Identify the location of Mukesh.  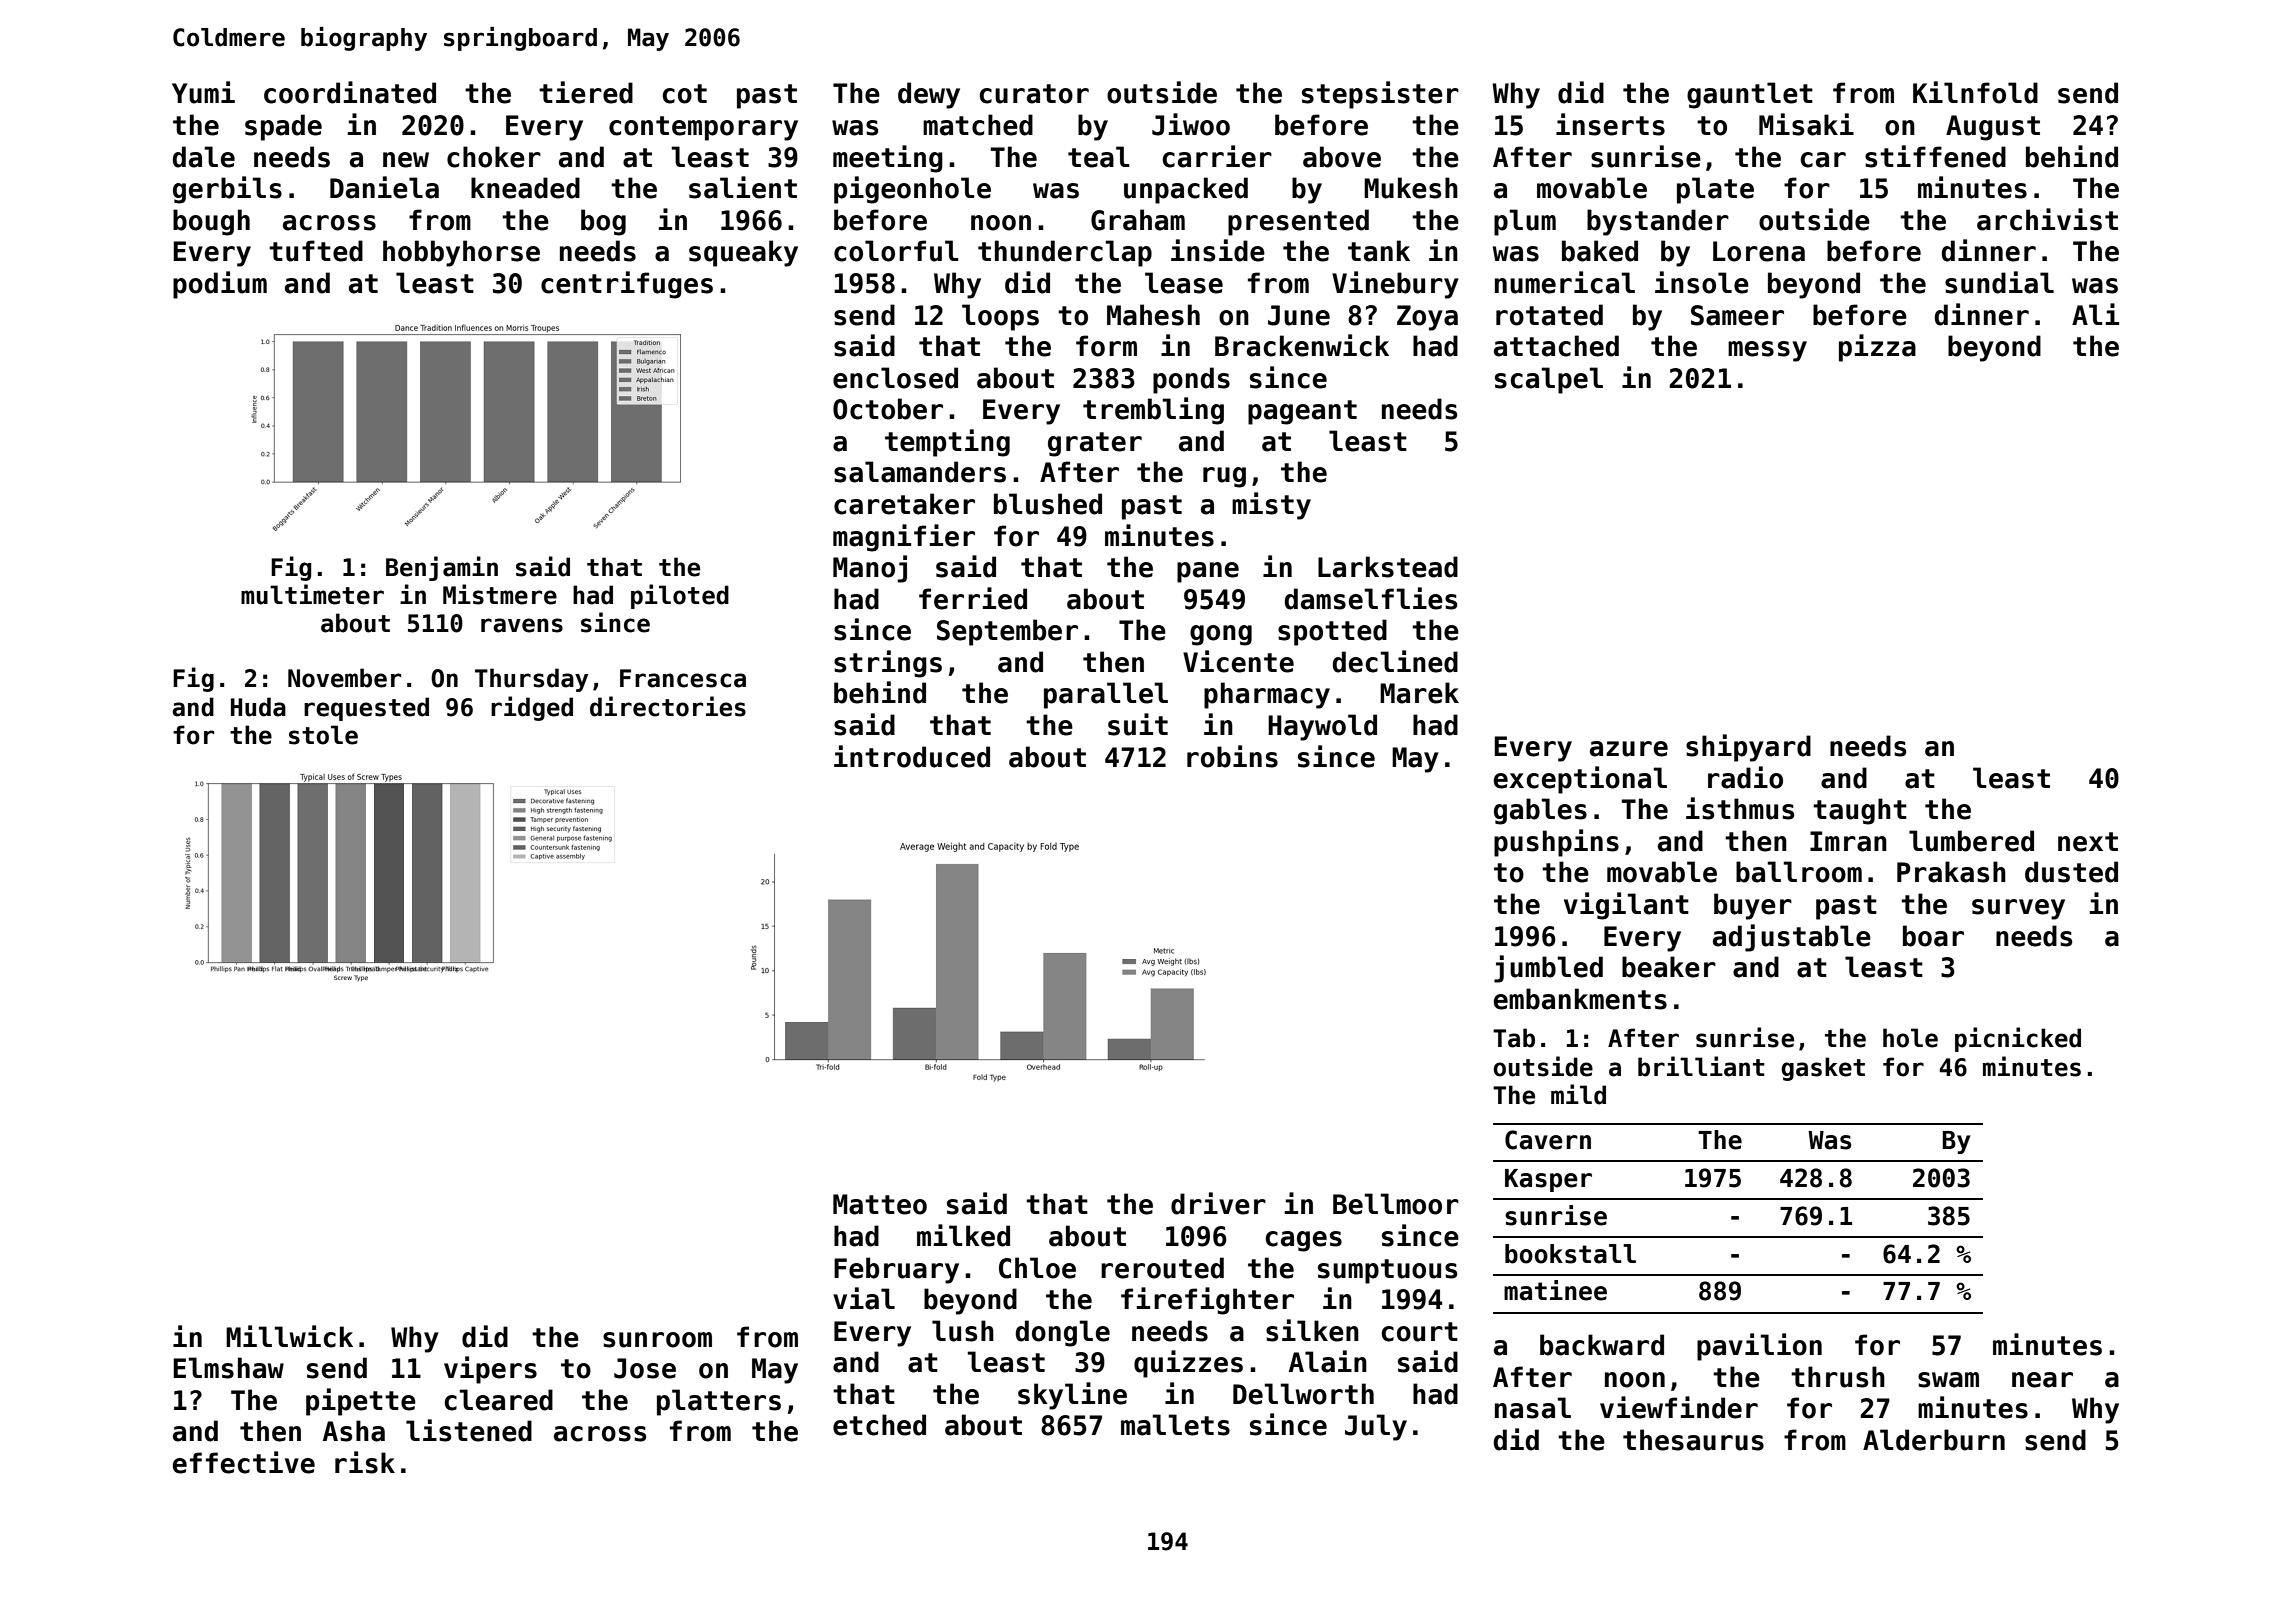
(1411, 188).
